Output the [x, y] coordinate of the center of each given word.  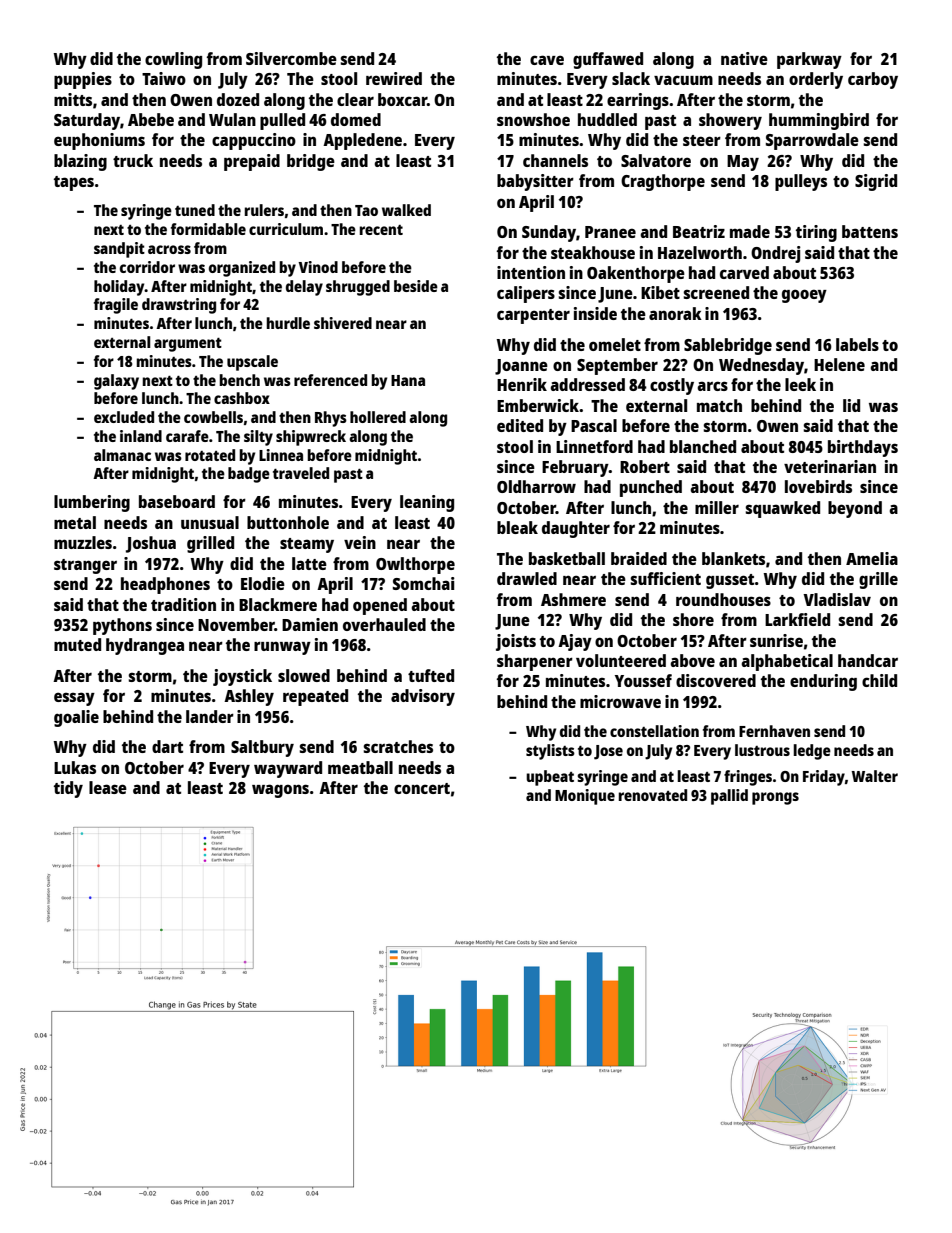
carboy [873, 80]
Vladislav [837, 599]
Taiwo [164, 78]
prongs [775, 798]
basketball [567, 558]
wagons [280, 791]
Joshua [151, 544]
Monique [585, 797]
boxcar [402, 99]
